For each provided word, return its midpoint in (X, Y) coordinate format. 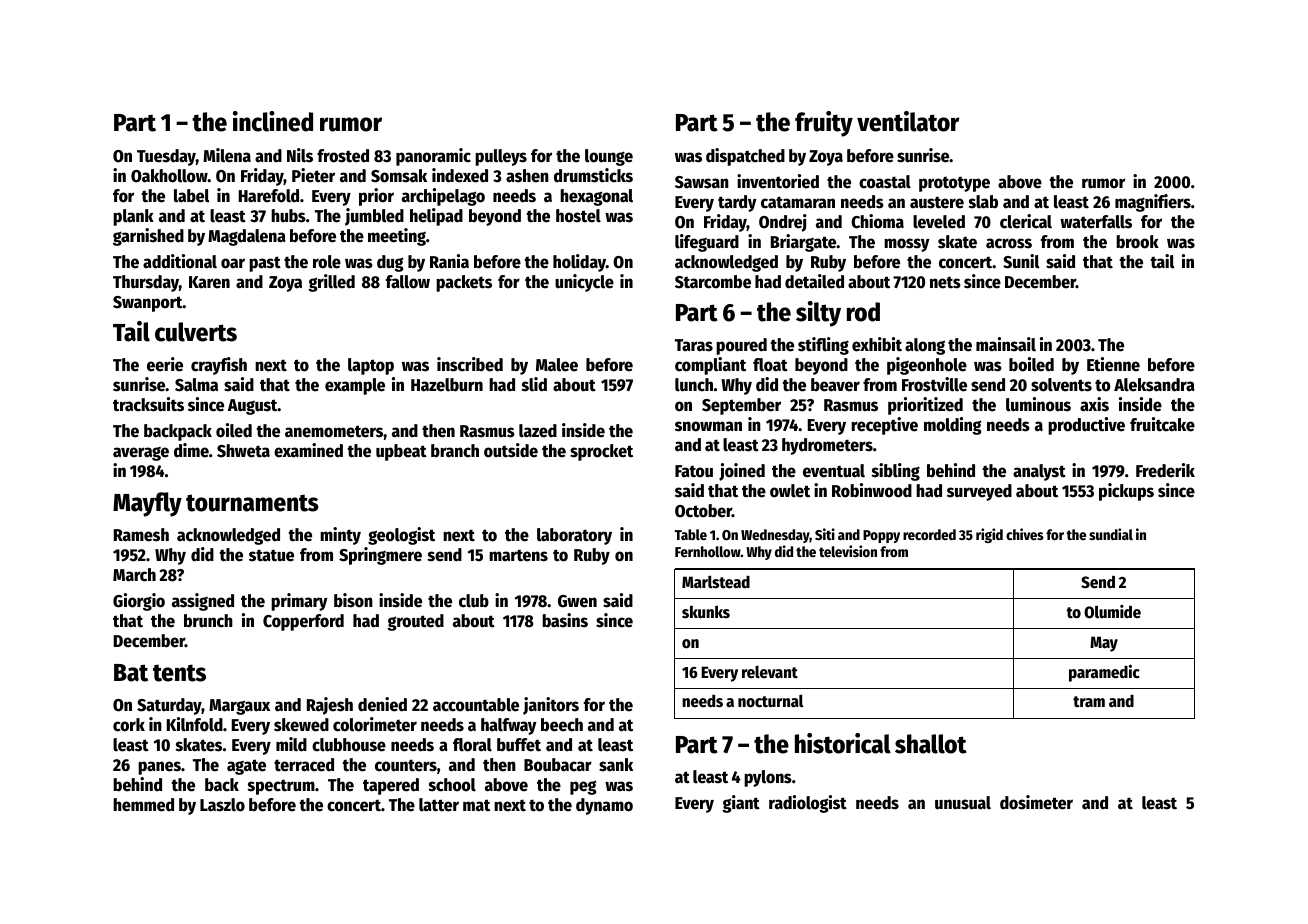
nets (945, 283)
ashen (527, 176)
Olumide (1112, 612)
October (703, 511)
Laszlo (222, 805)
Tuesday (166, 157)
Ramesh (141, 535)
